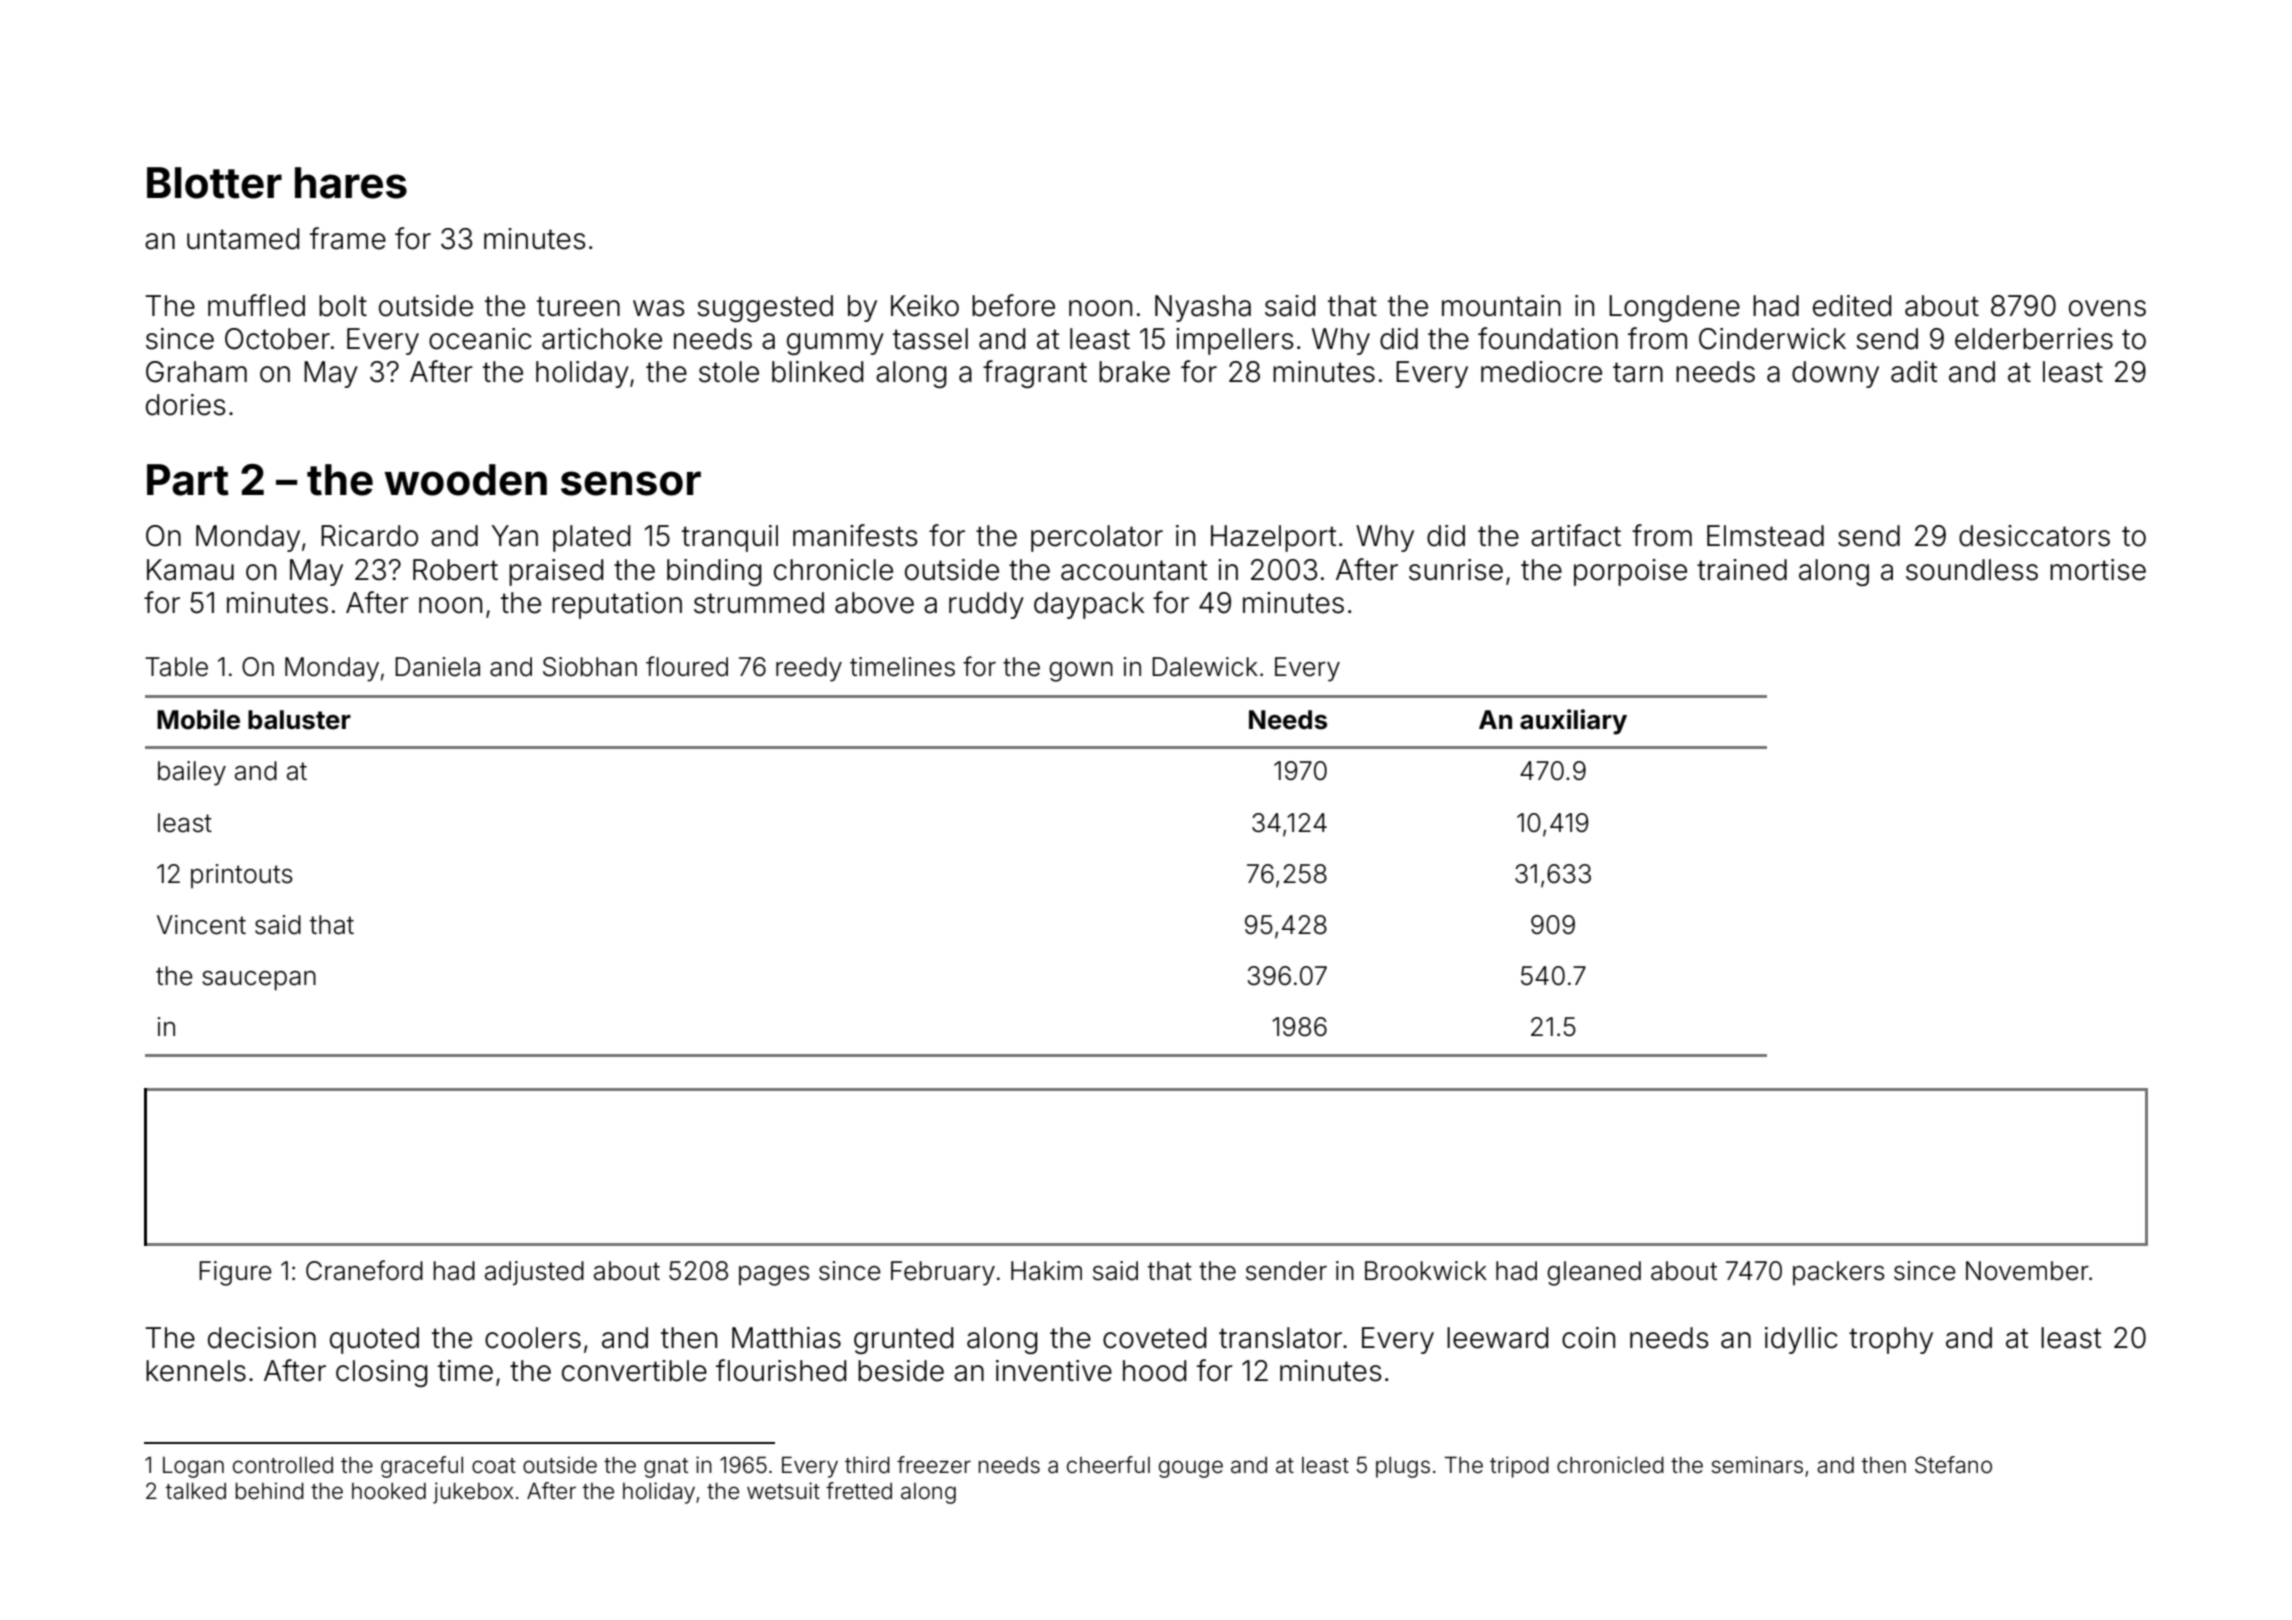  Describe the element at coordinates (299, 720) in the screenshot. I see `baluster` at that location.
